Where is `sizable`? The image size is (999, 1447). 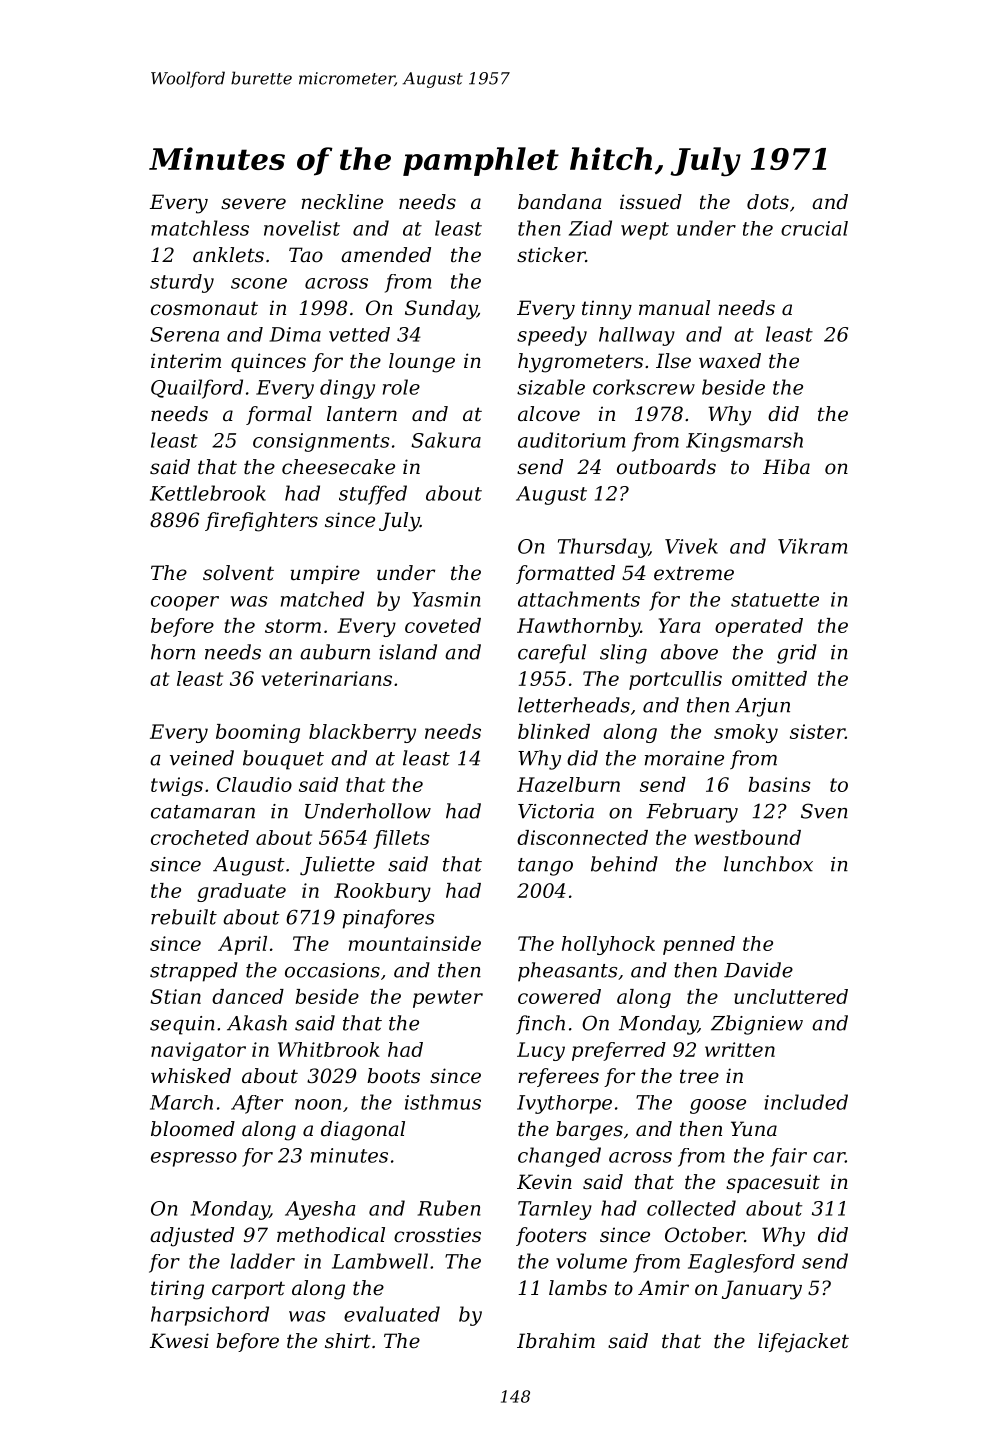 sizable is located at coordinates (551, 387).
